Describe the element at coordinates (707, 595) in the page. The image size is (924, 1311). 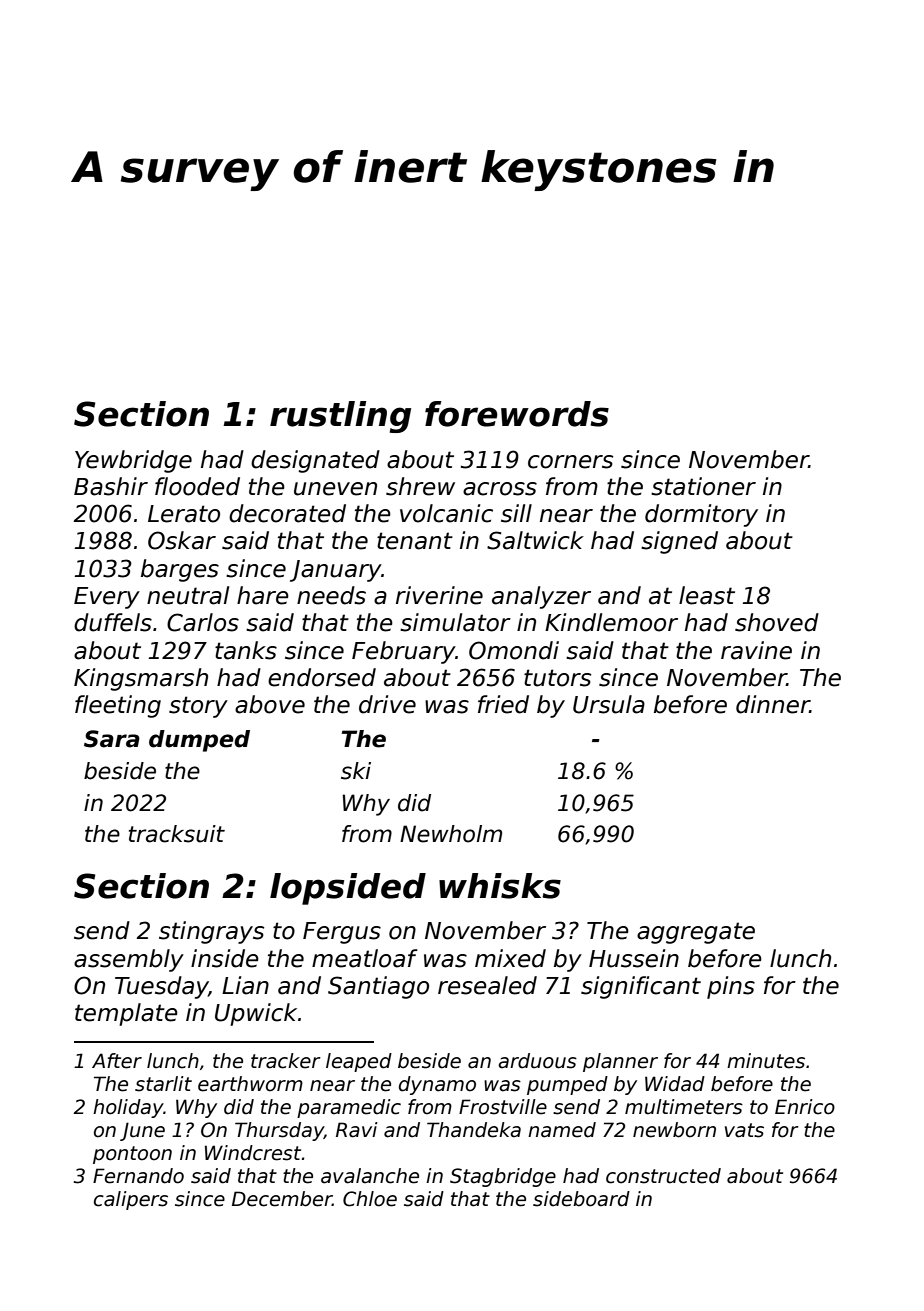
I see `least` at that location.
